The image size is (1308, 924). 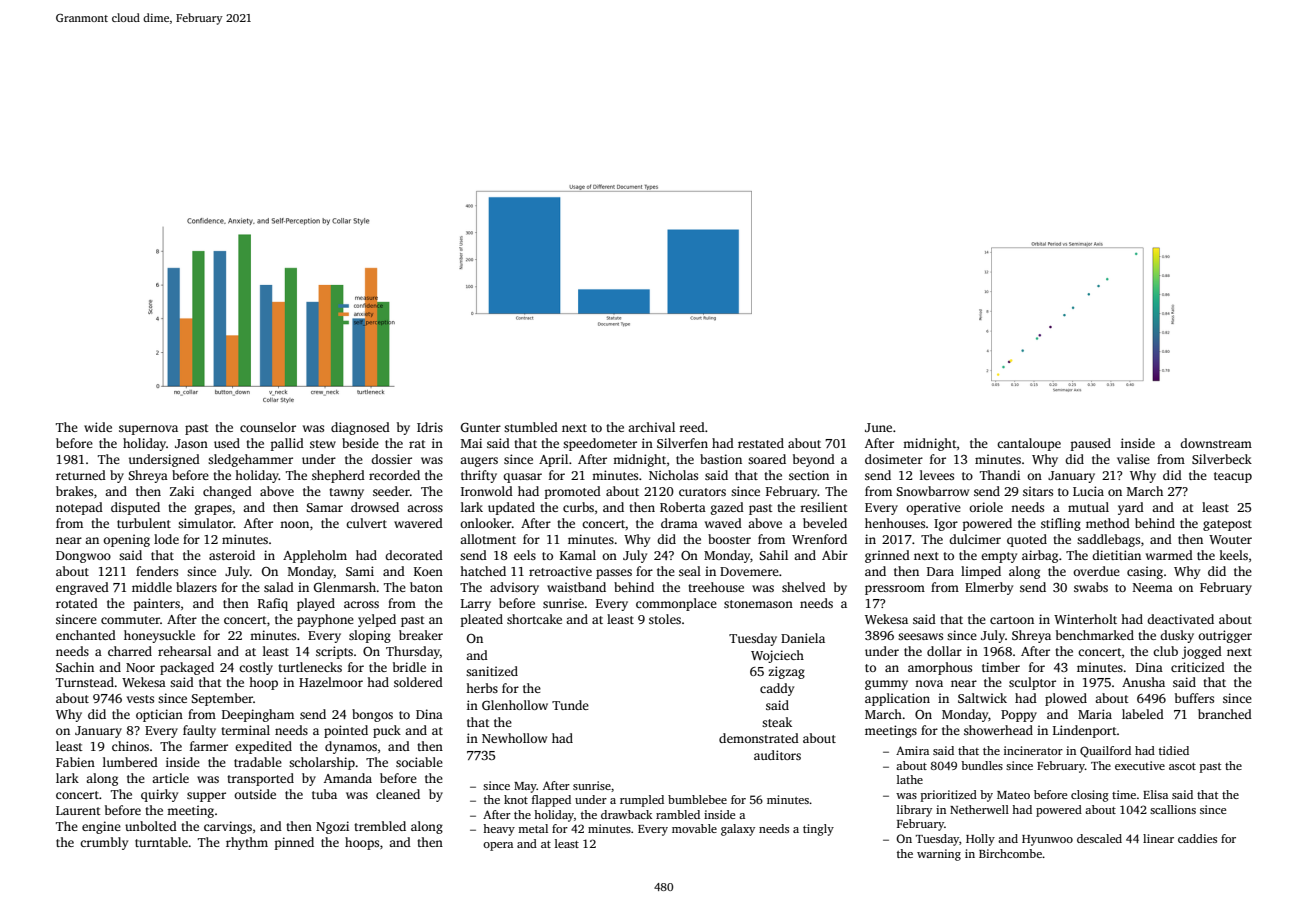 What do you see at coordinates (825, 523) in the document?
I see `beveled` at bounding box center [825, 523].
